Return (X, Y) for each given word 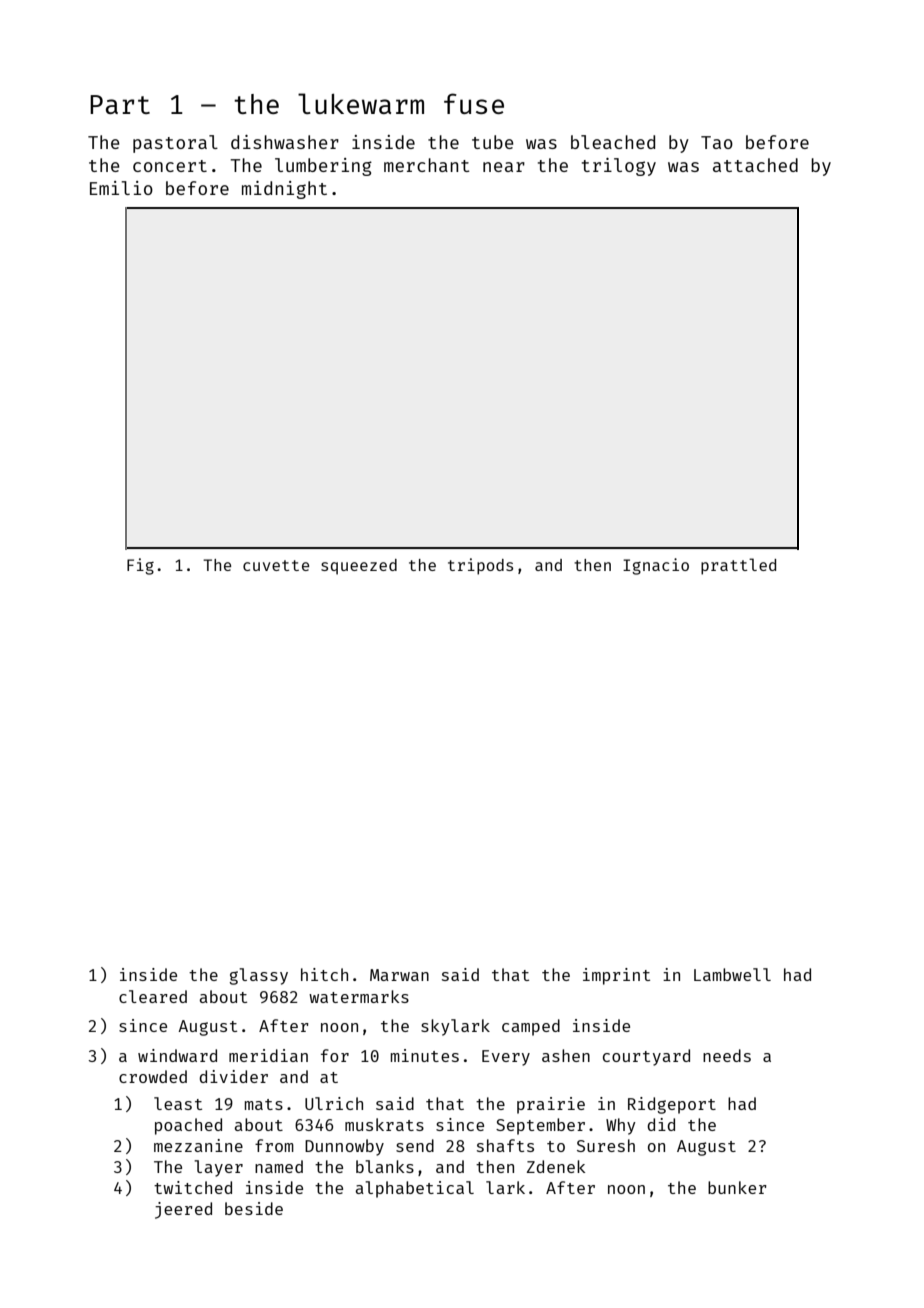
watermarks (359, 996)
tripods (480, 566)
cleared (153, 996)
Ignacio (656, 566)
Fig (140, 566)
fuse (474, 103)
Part (120, 104)
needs (727, 1055)
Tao (717, 142)
